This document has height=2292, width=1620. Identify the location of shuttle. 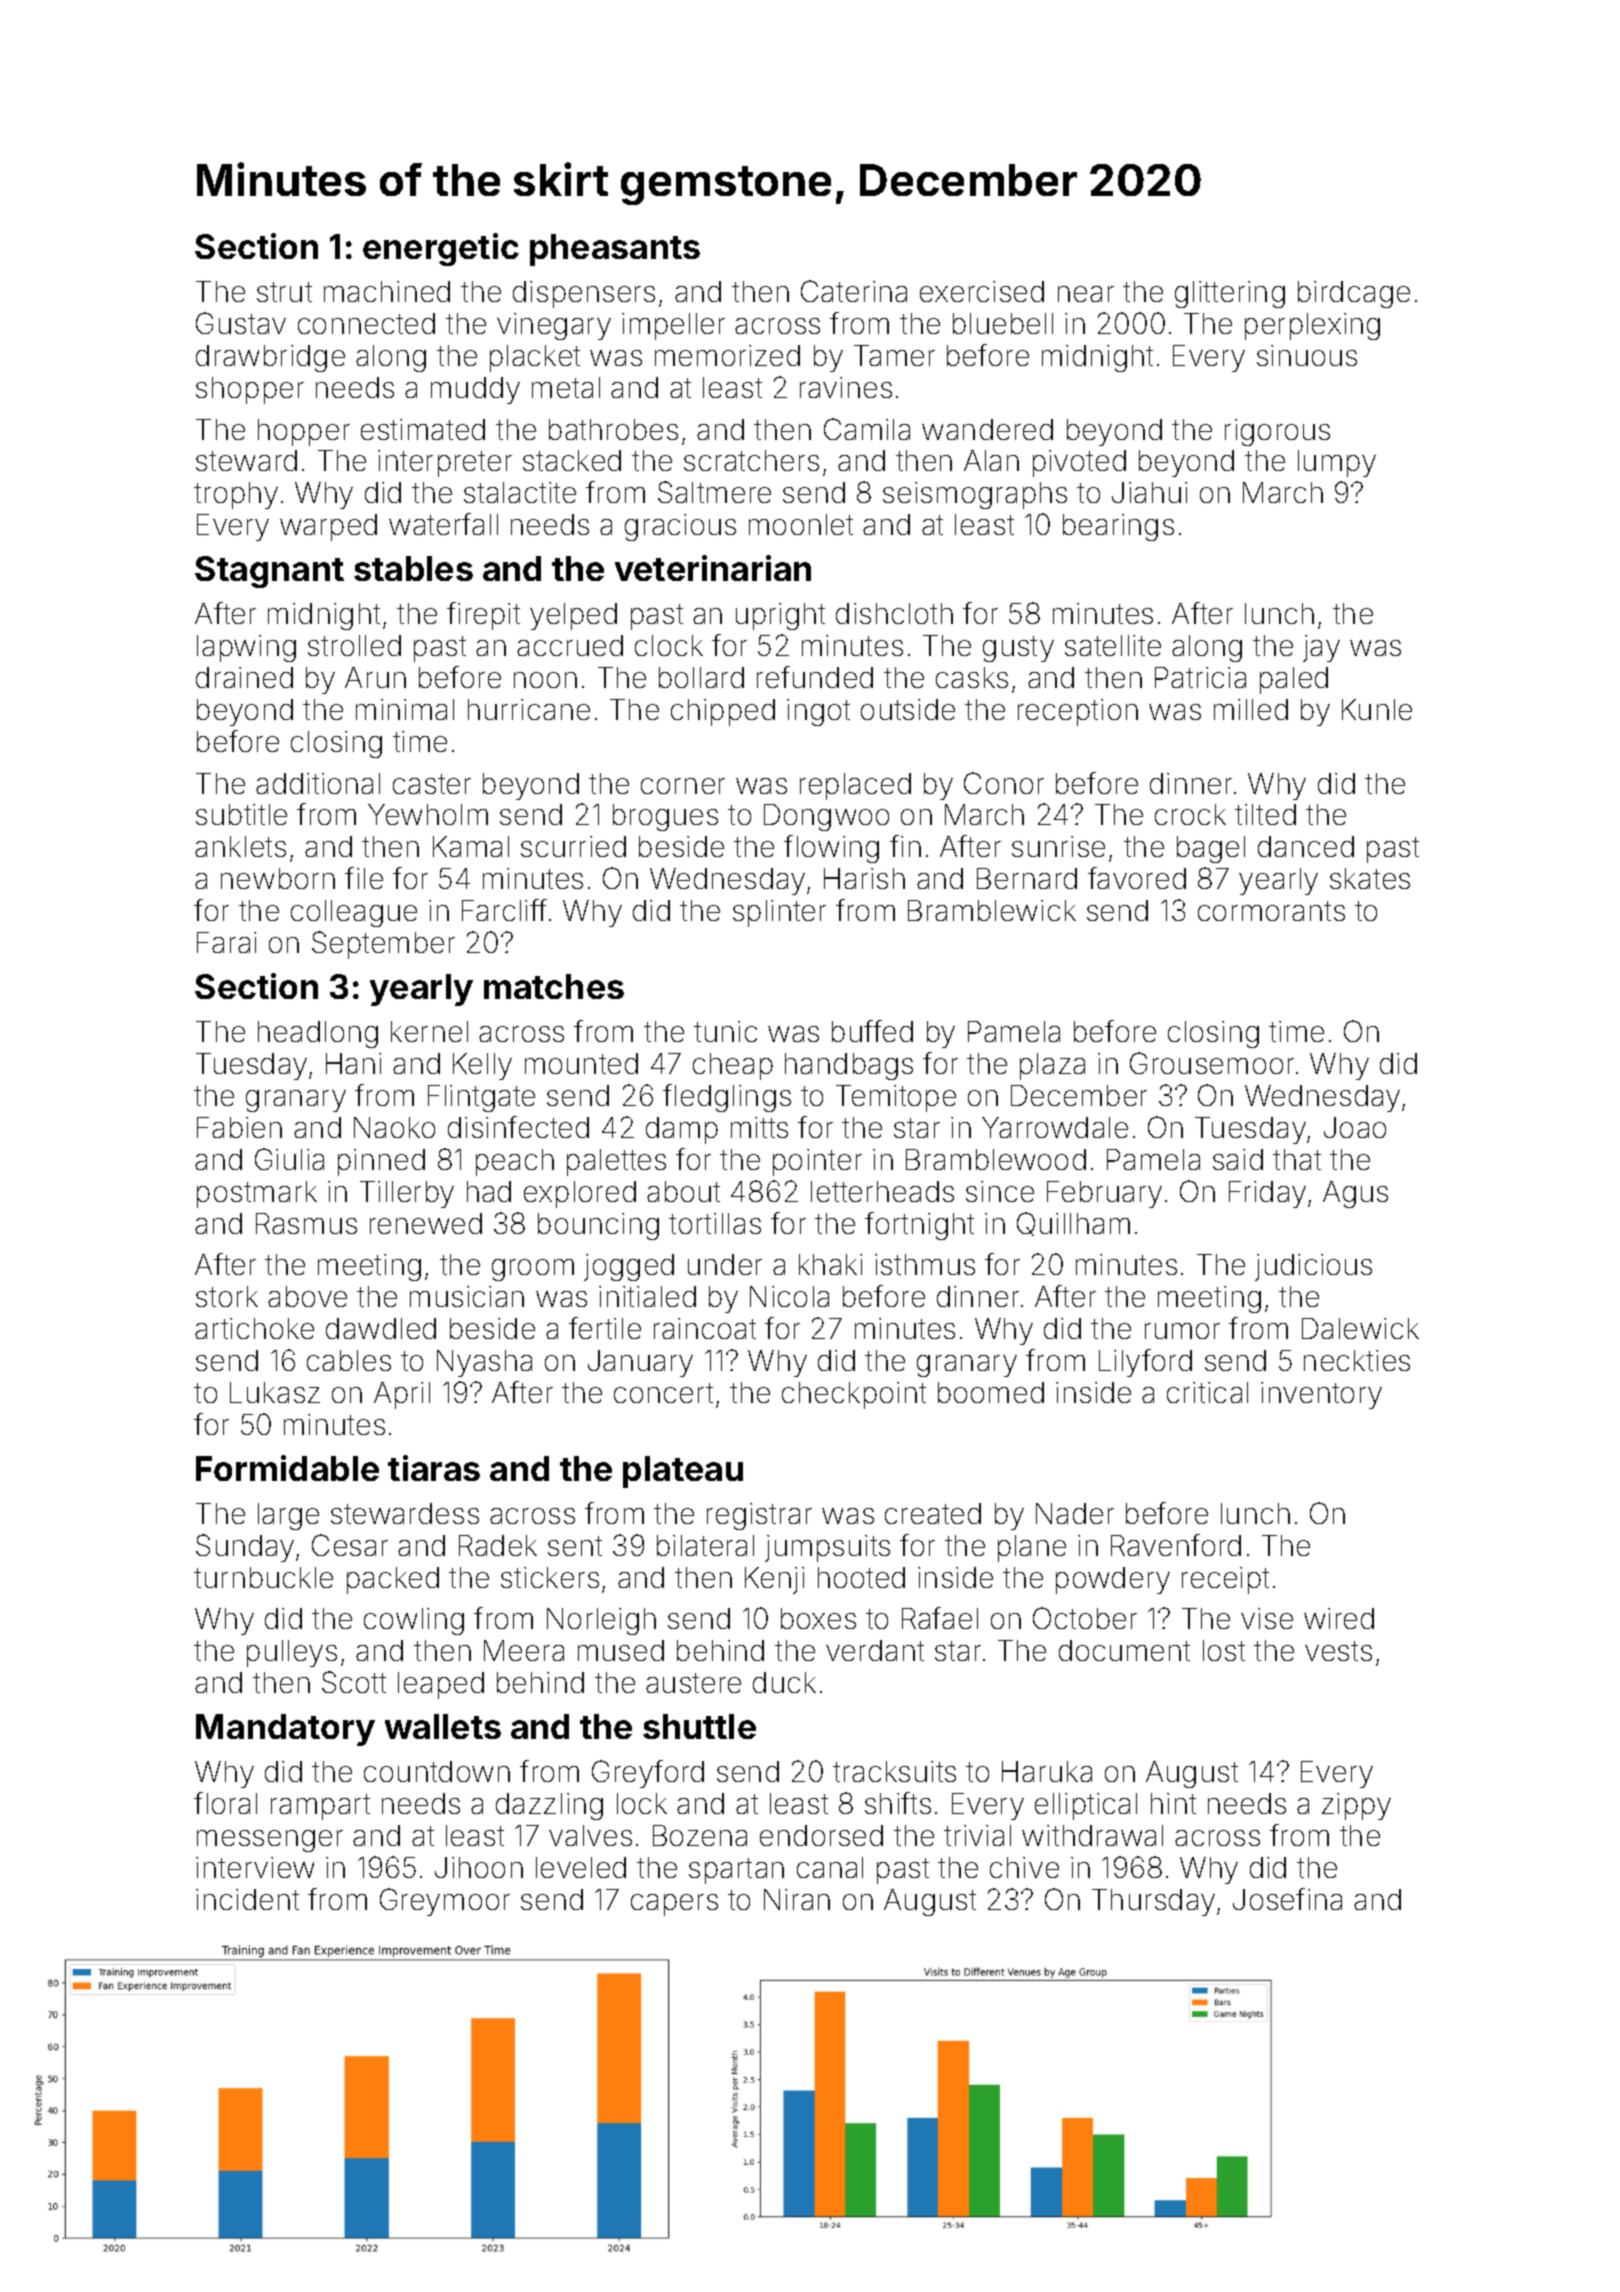
(699, 1726).
